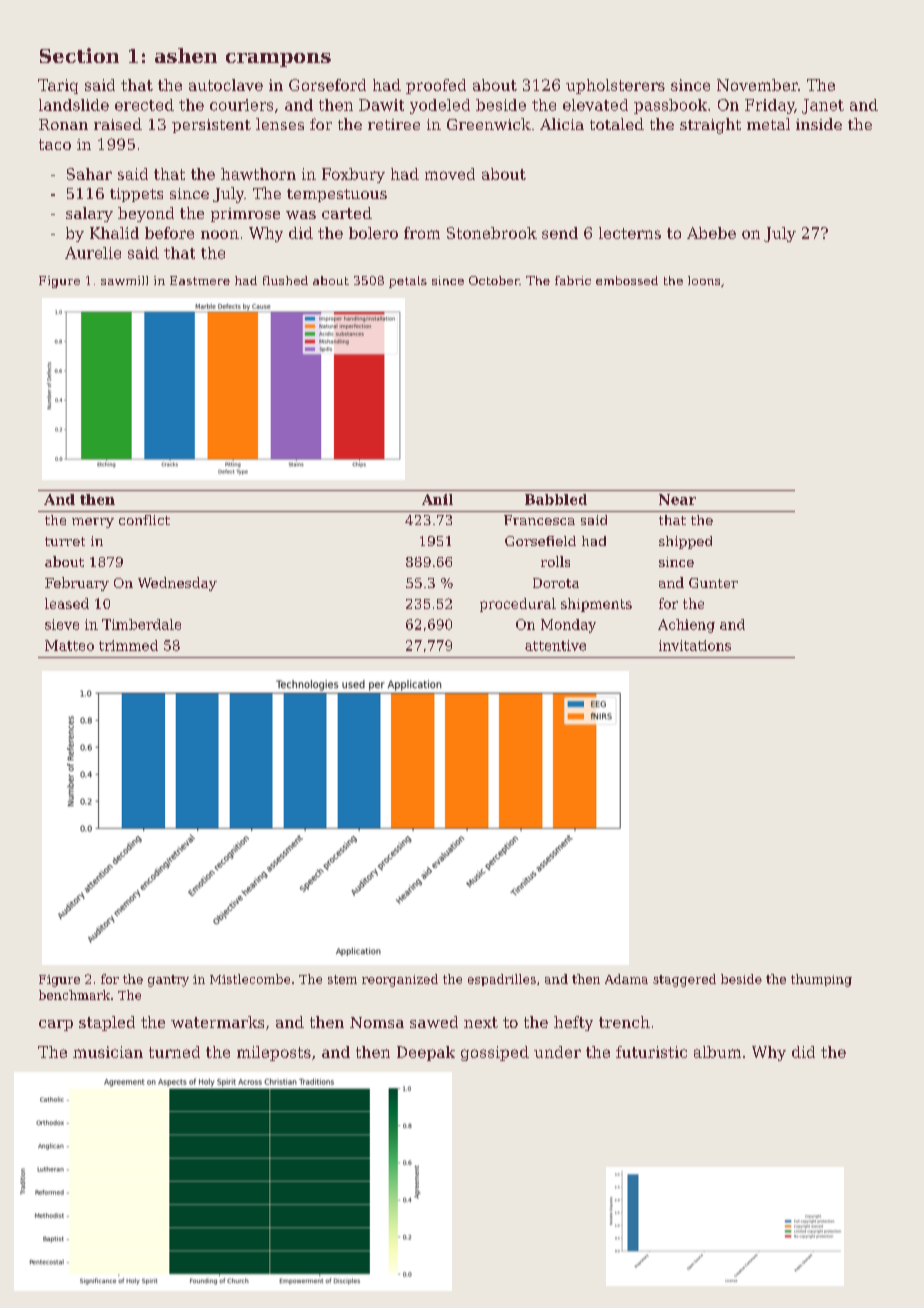 The image size is (924, 1308). I want to click on thumping, so click(821, 980).
